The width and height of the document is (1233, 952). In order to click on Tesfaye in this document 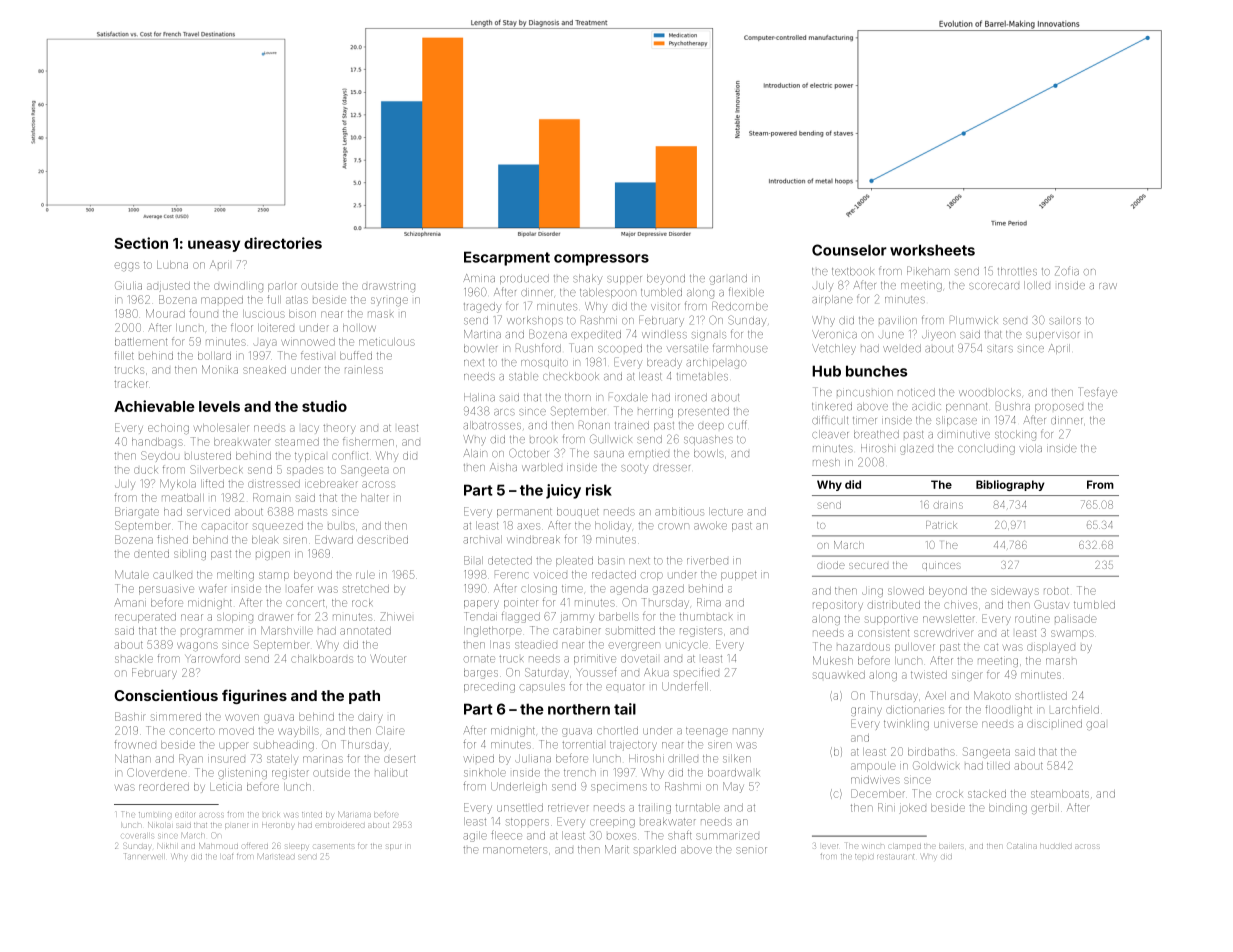, I will do `click(1098, 392)`.
